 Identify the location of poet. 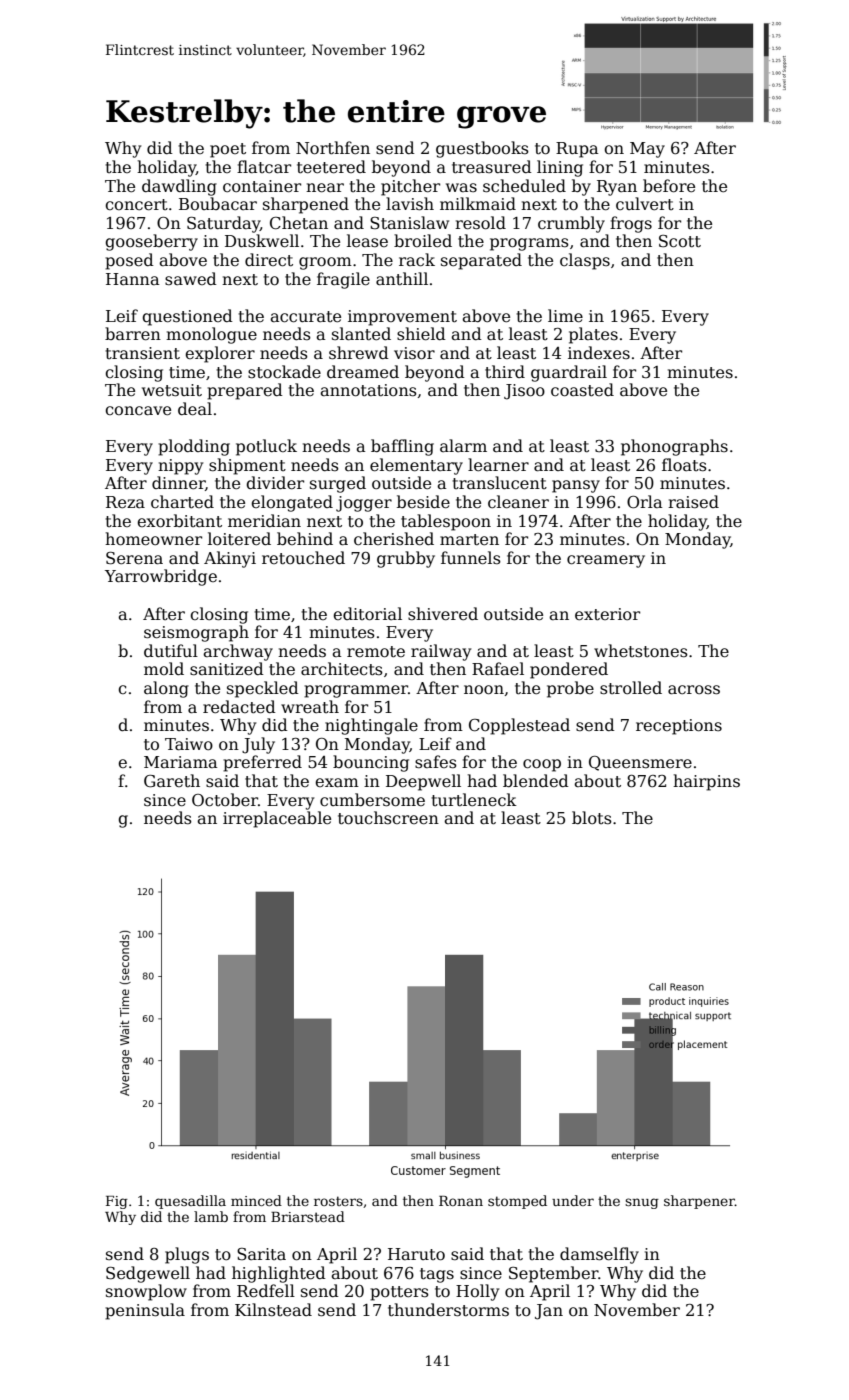
(228, 150).
